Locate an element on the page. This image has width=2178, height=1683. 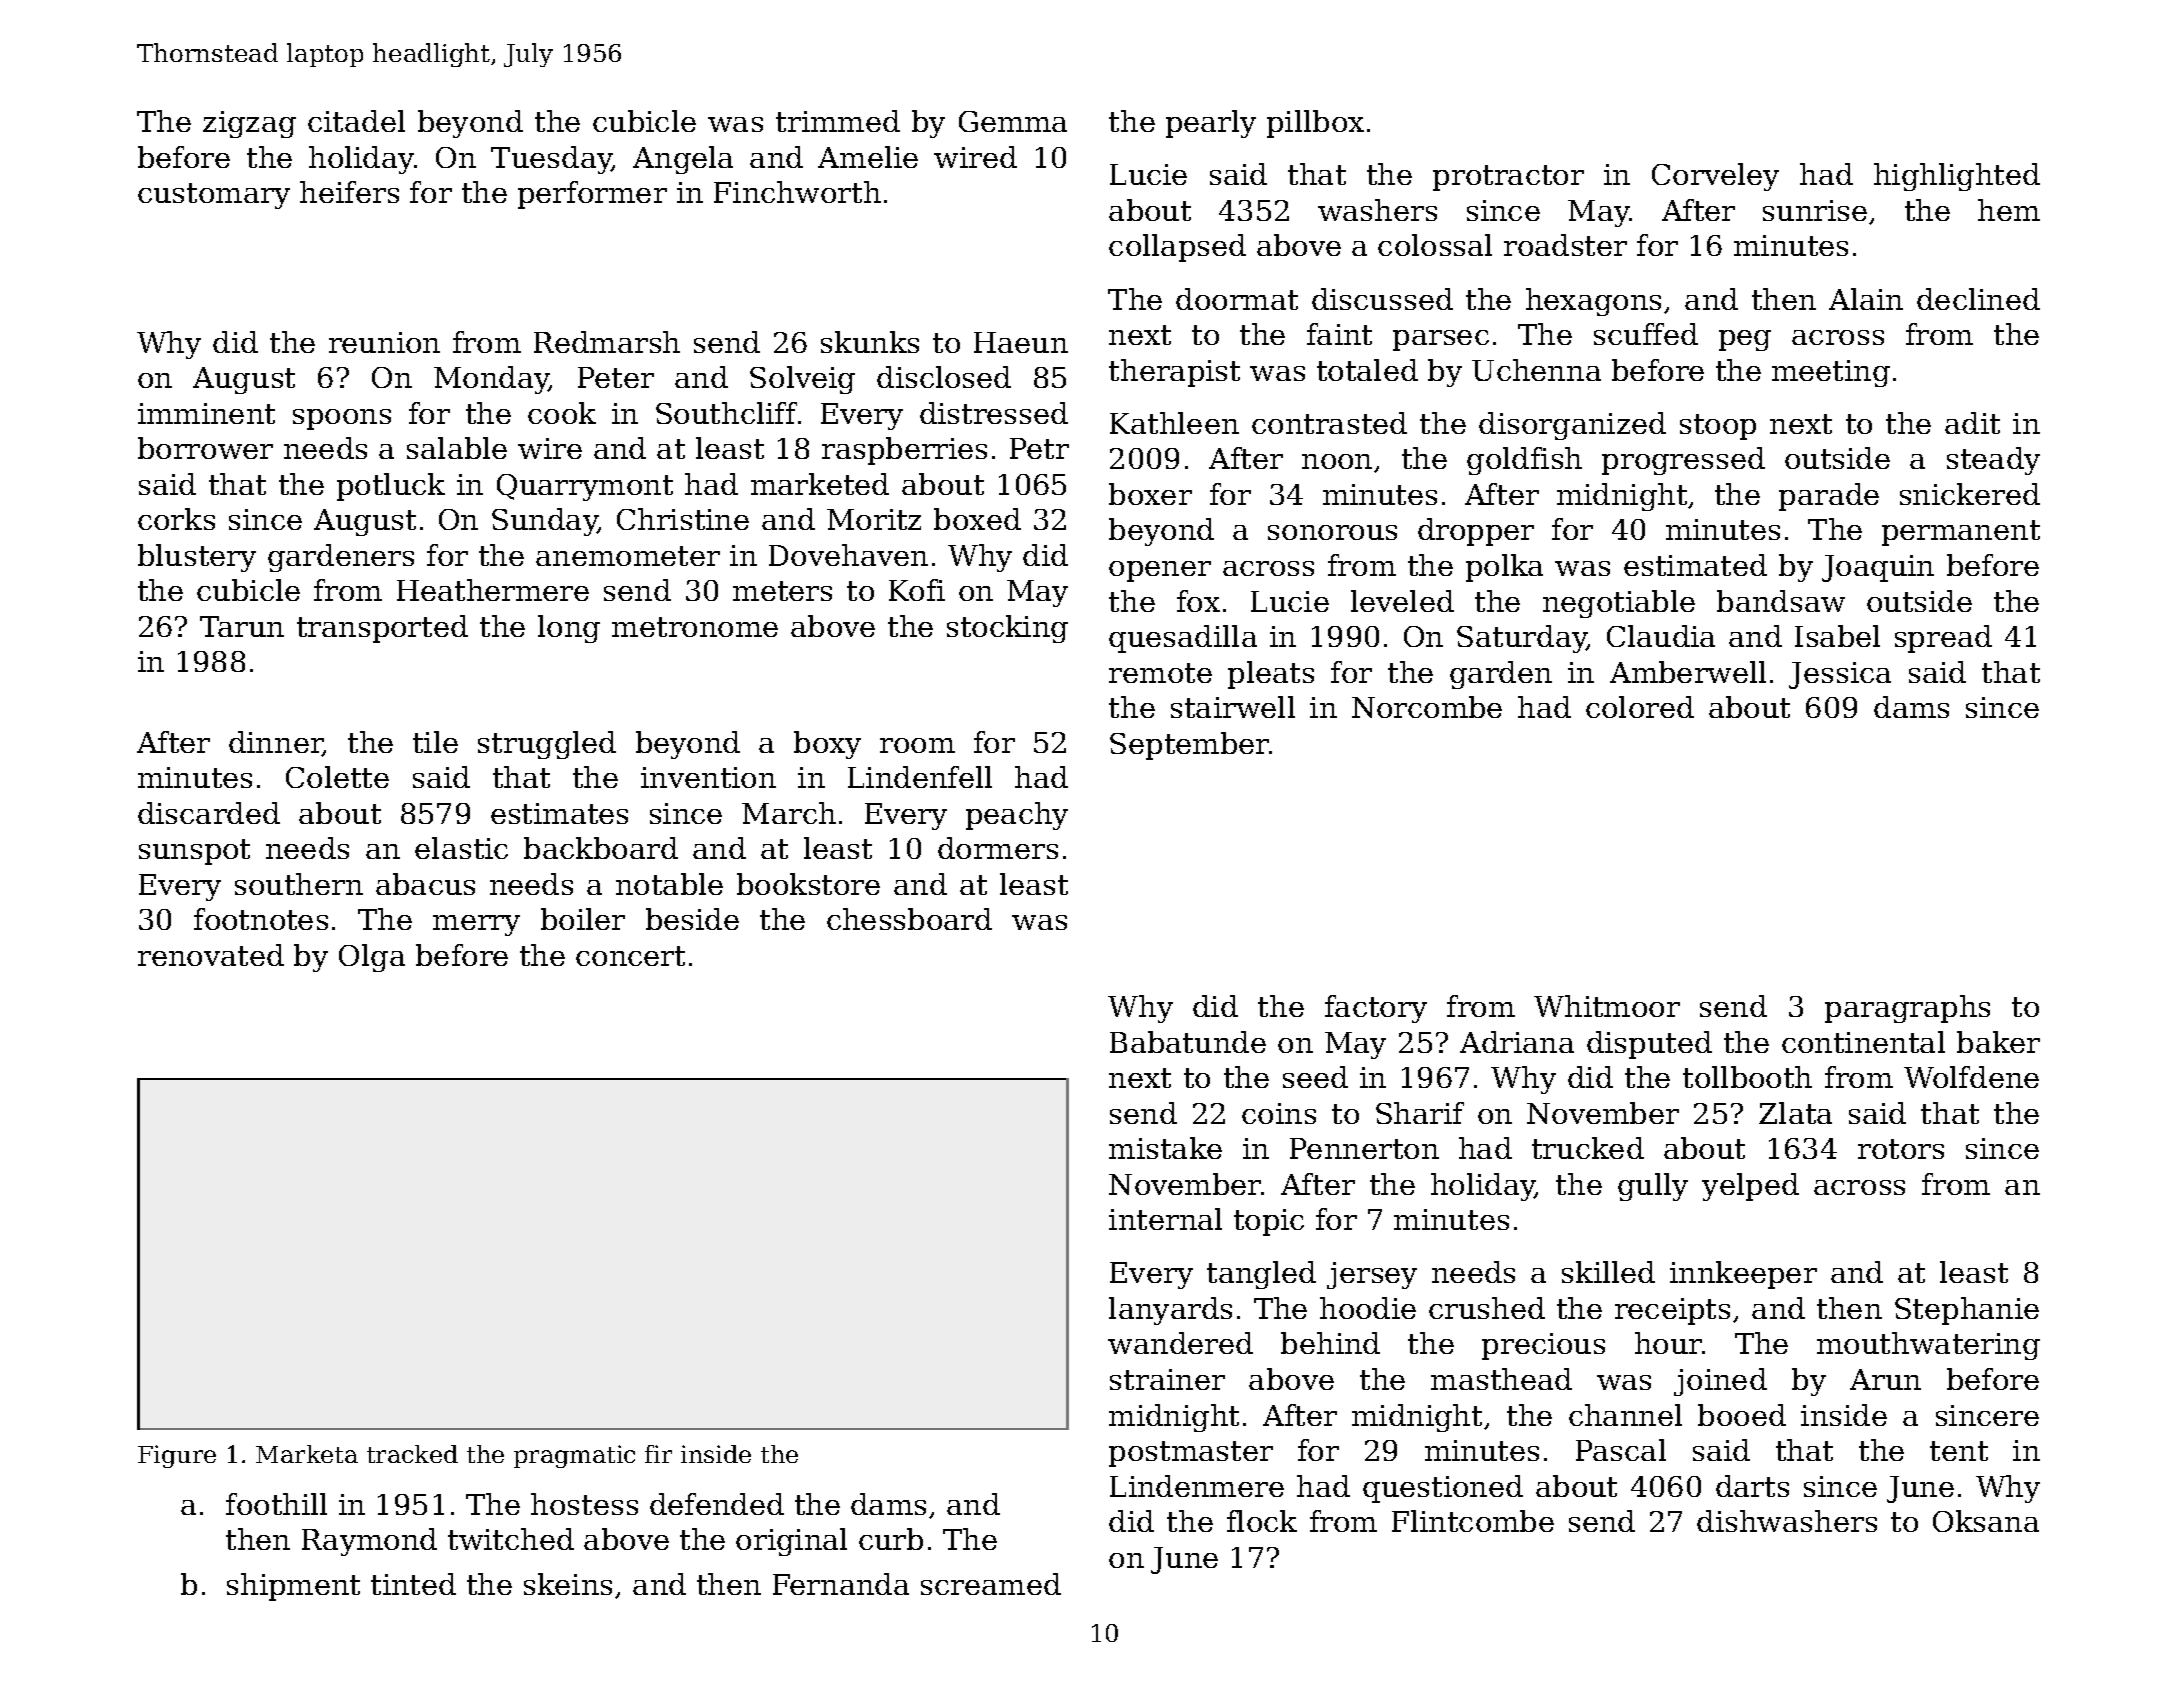
pearly is located at coordinates (1211, 124).
